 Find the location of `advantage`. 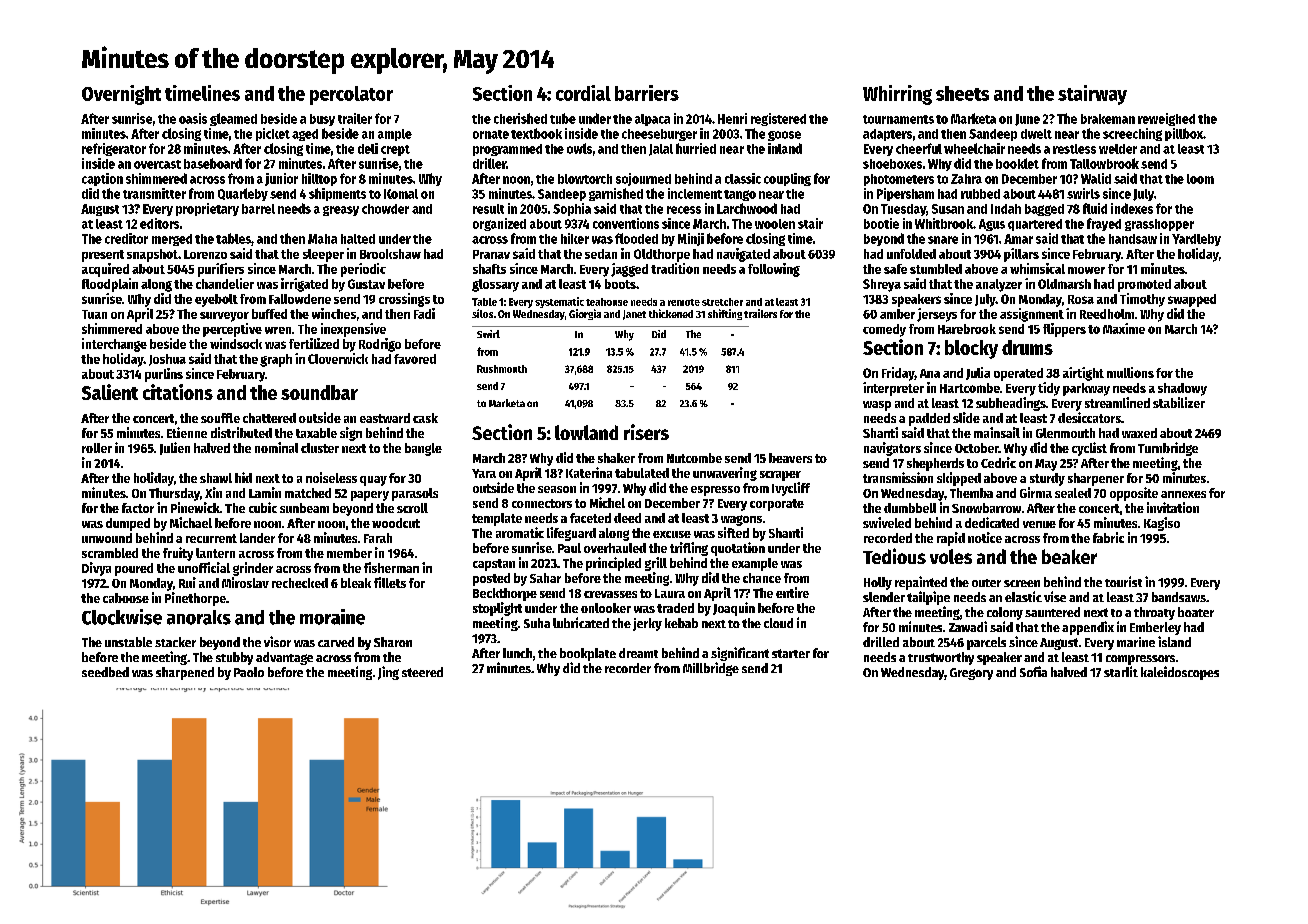

advantage is located at coordinates (284, 658).
